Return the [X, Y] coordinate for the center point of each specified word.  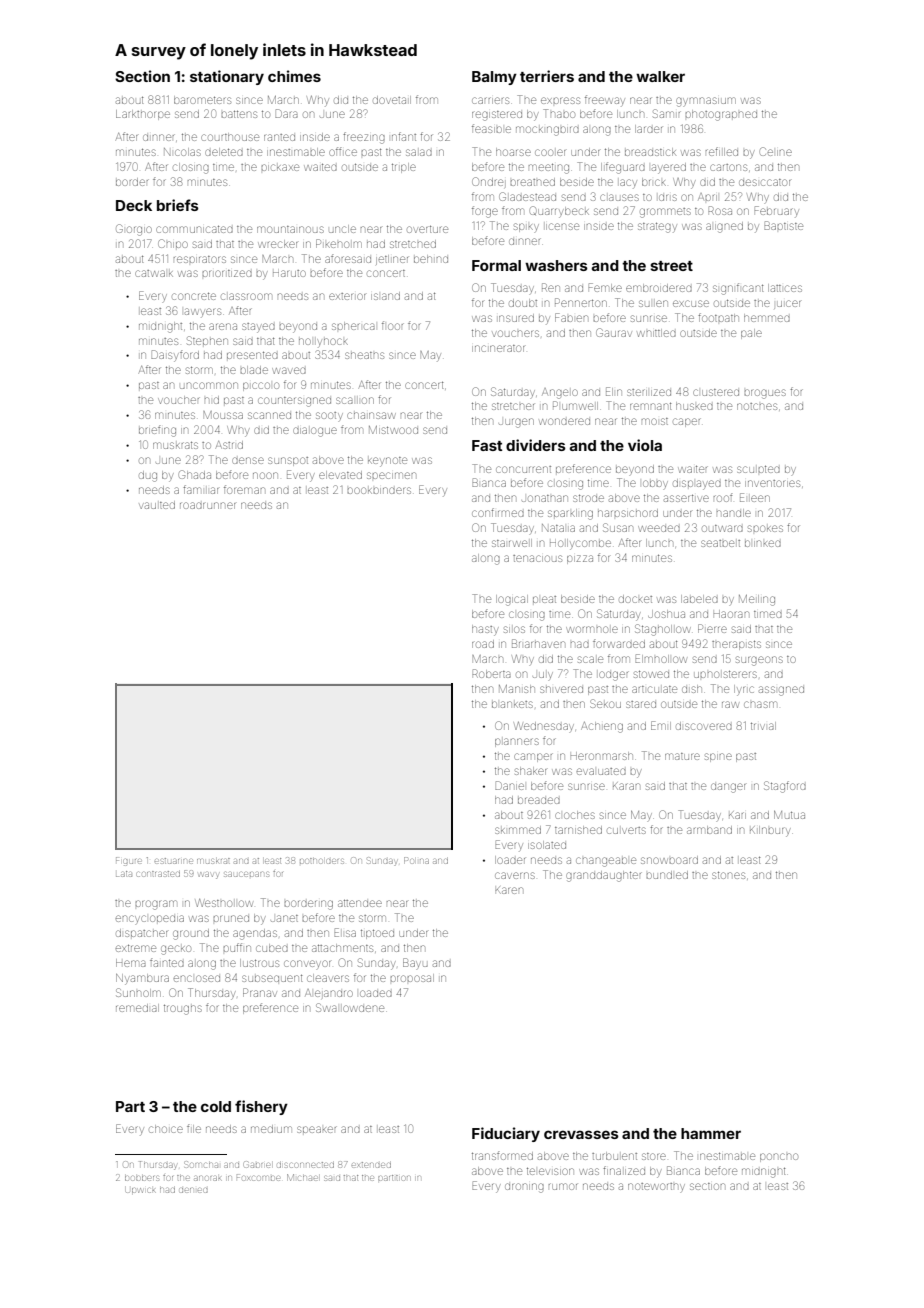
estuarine [174, 861]
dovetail [392, 100]
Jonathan [545, 498]
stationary [227, 77]
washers [556, 265]
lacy [628, 183]
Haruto [289, 273]
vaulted [157, 505]
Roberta [491, 673]
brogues [765, 394]
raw [730, 704]
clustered [716, 392]
